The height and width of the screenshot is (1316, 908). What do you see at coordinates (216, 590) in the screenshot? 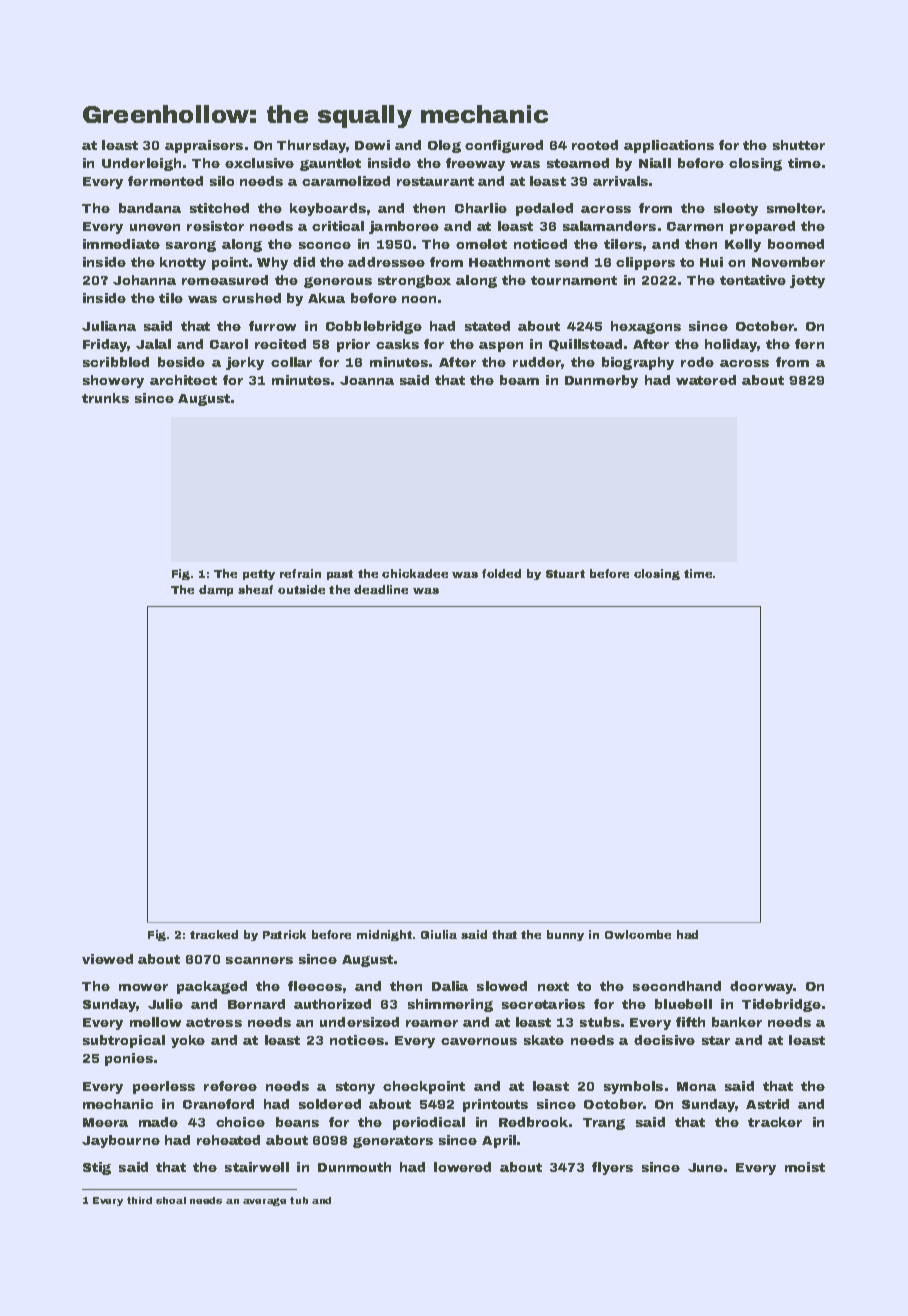
I see `damp` at bounding box center [216, 590].
